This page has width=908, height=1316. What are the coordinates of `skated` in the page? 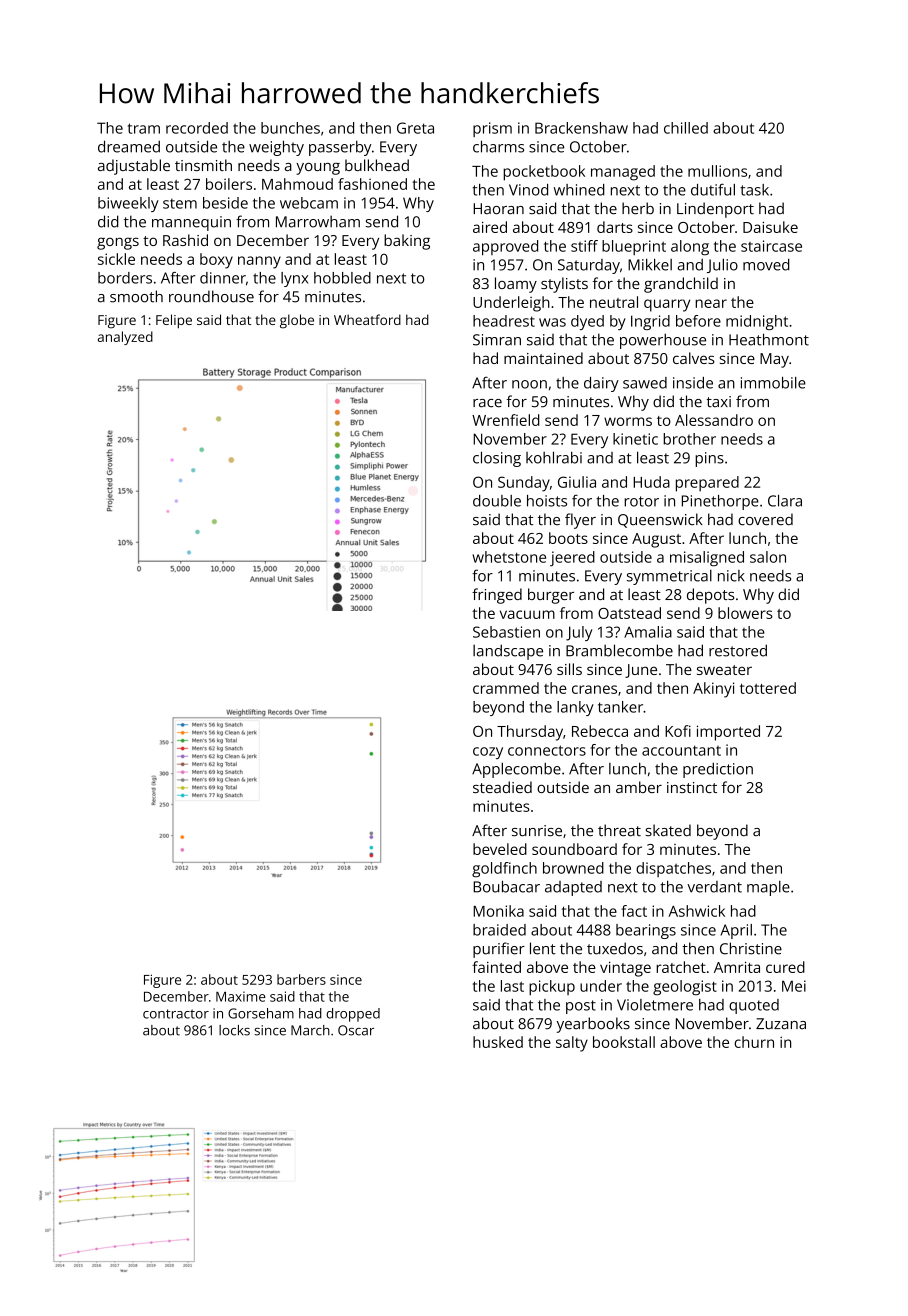 It's located at (668, 830).
